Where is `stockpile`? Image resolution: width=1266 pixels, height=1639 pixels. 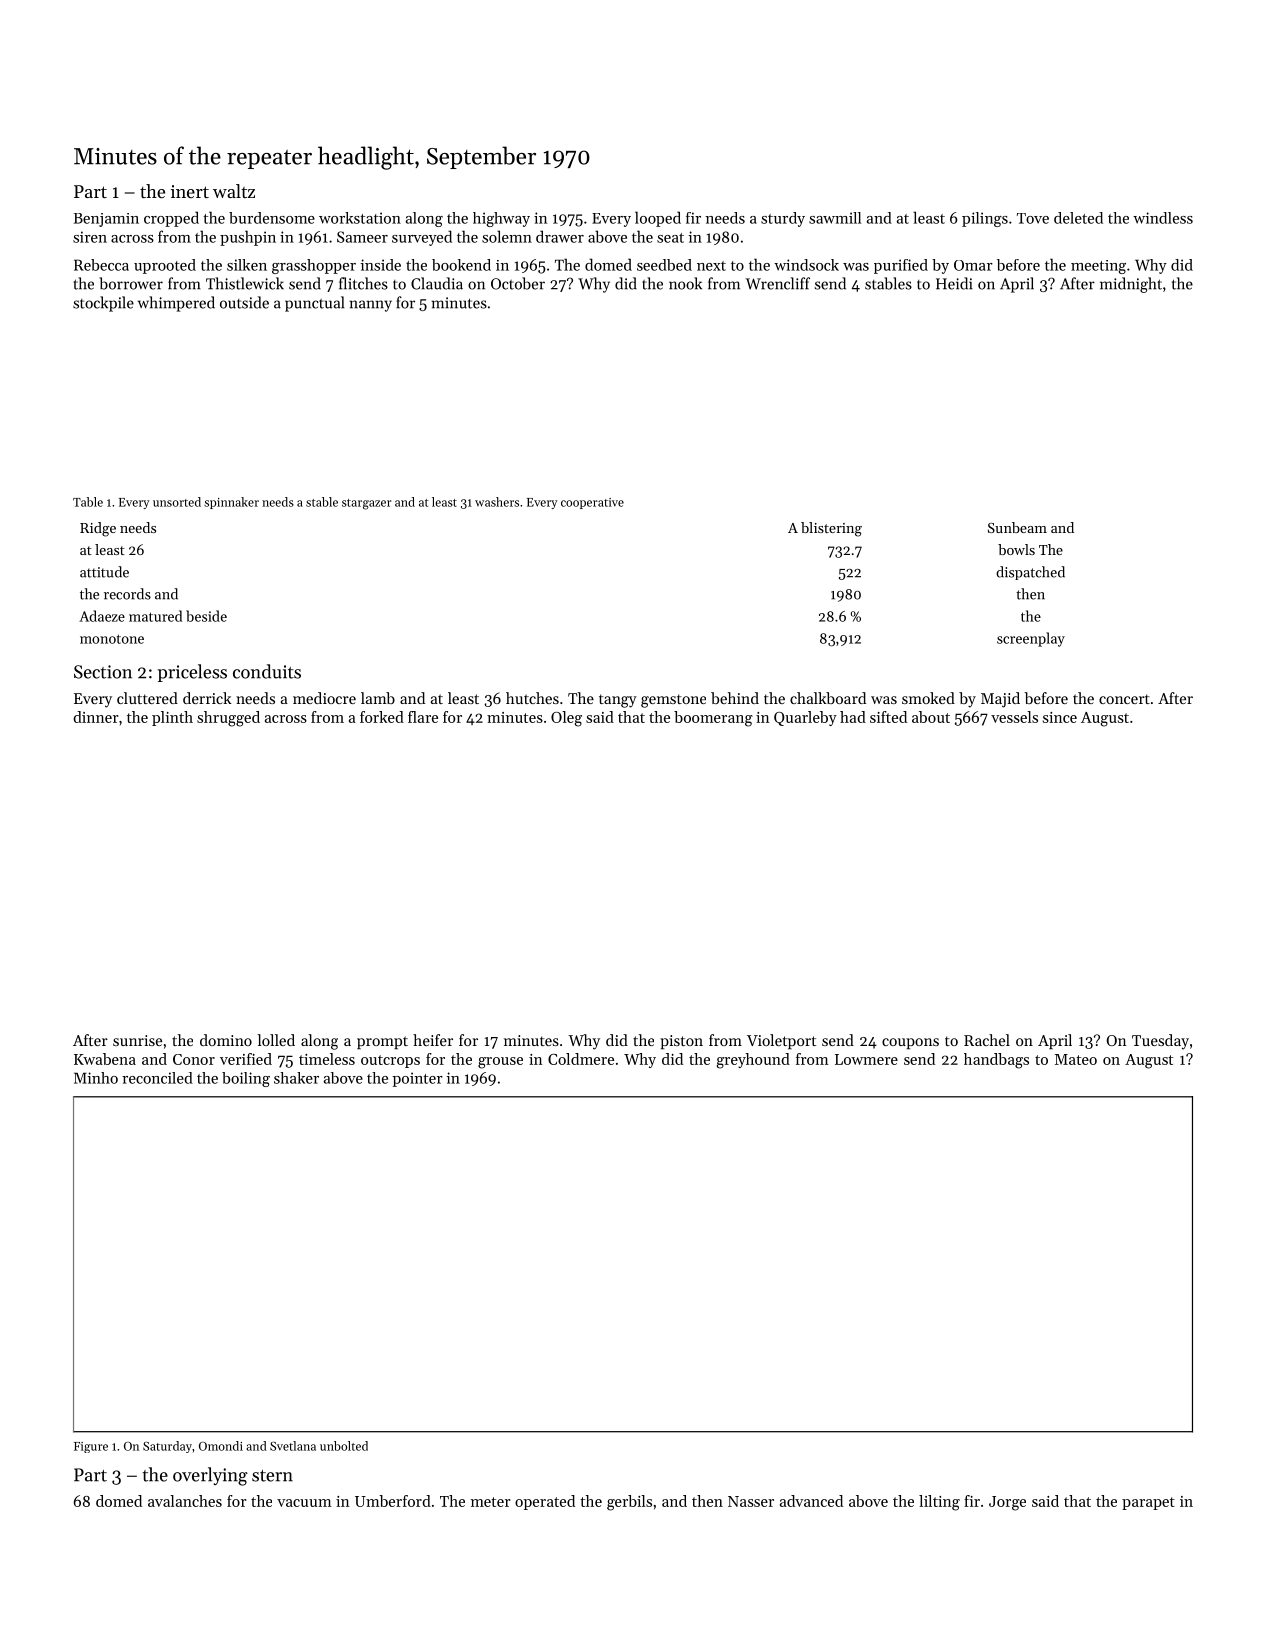
stockpile is located at coordinates (103, 304).
